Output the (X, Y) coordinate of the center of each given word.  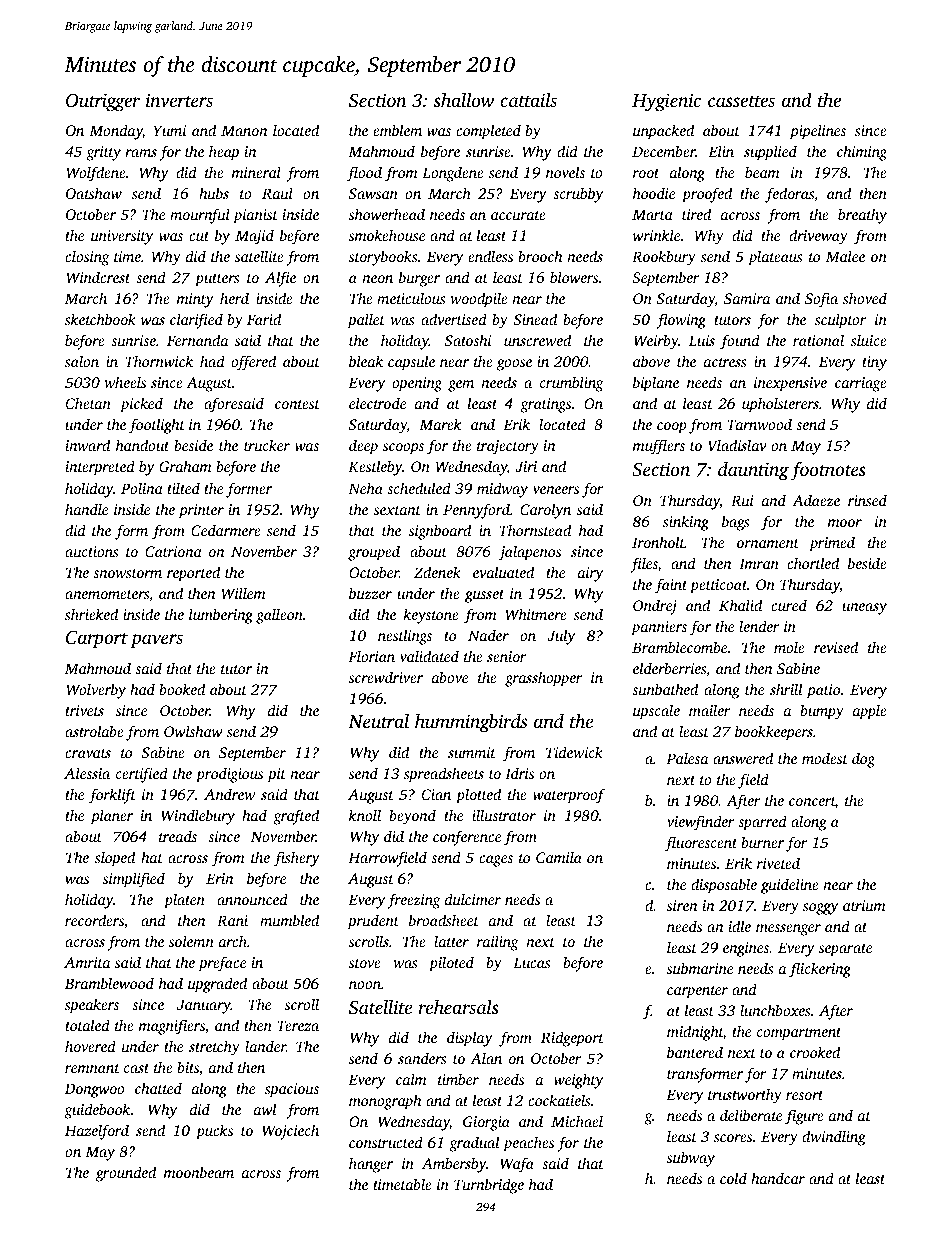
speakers (92, 1006)
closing (87, 258)
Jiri (526, 466)
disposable (724, 886)
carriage (861, 384)
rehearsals (458, 1007)
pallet (366, 321)
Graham (185, 466)
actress (725, 362)
